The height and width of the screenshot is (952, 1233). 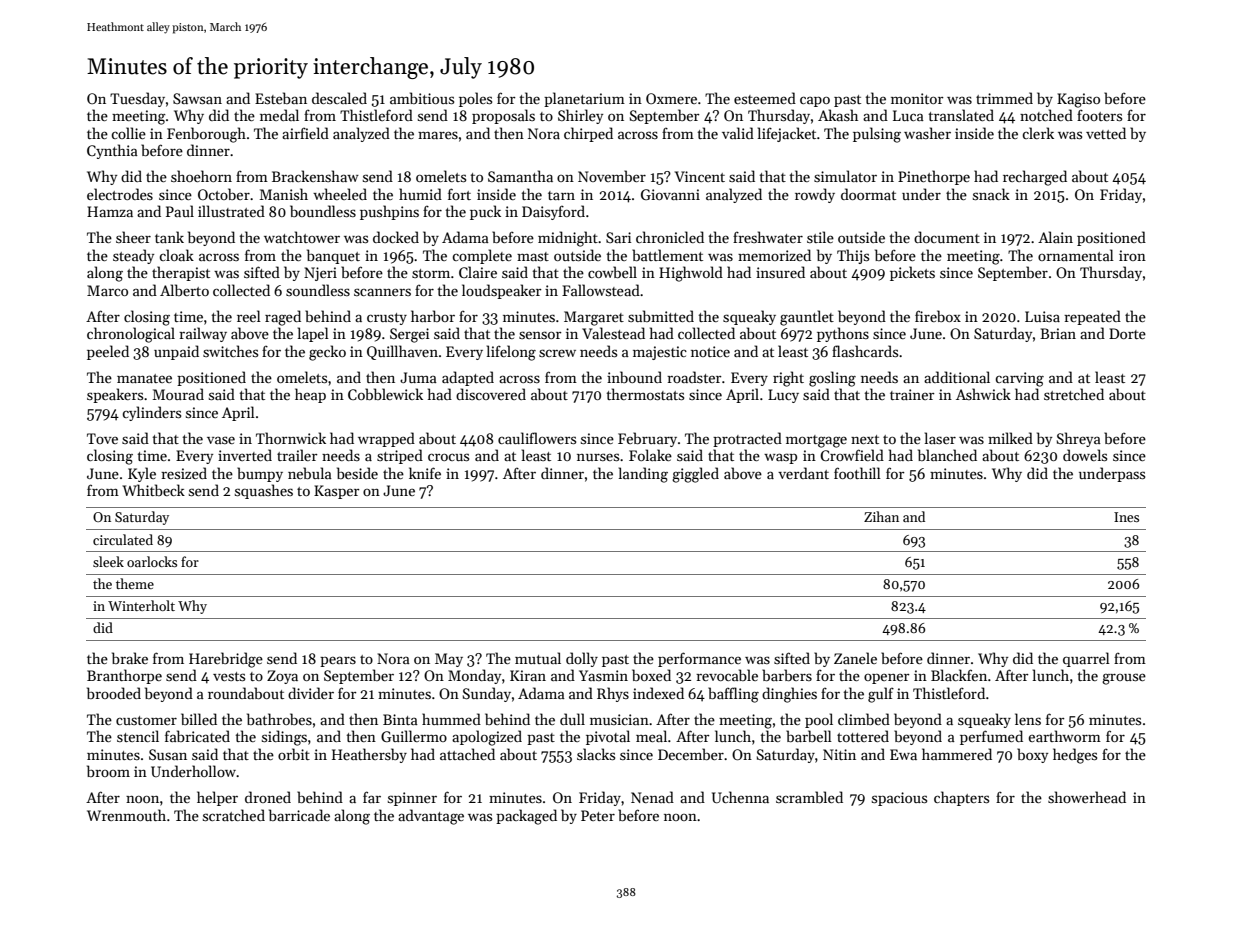 I want to click on Ines, so click(x=1126, y=517).
